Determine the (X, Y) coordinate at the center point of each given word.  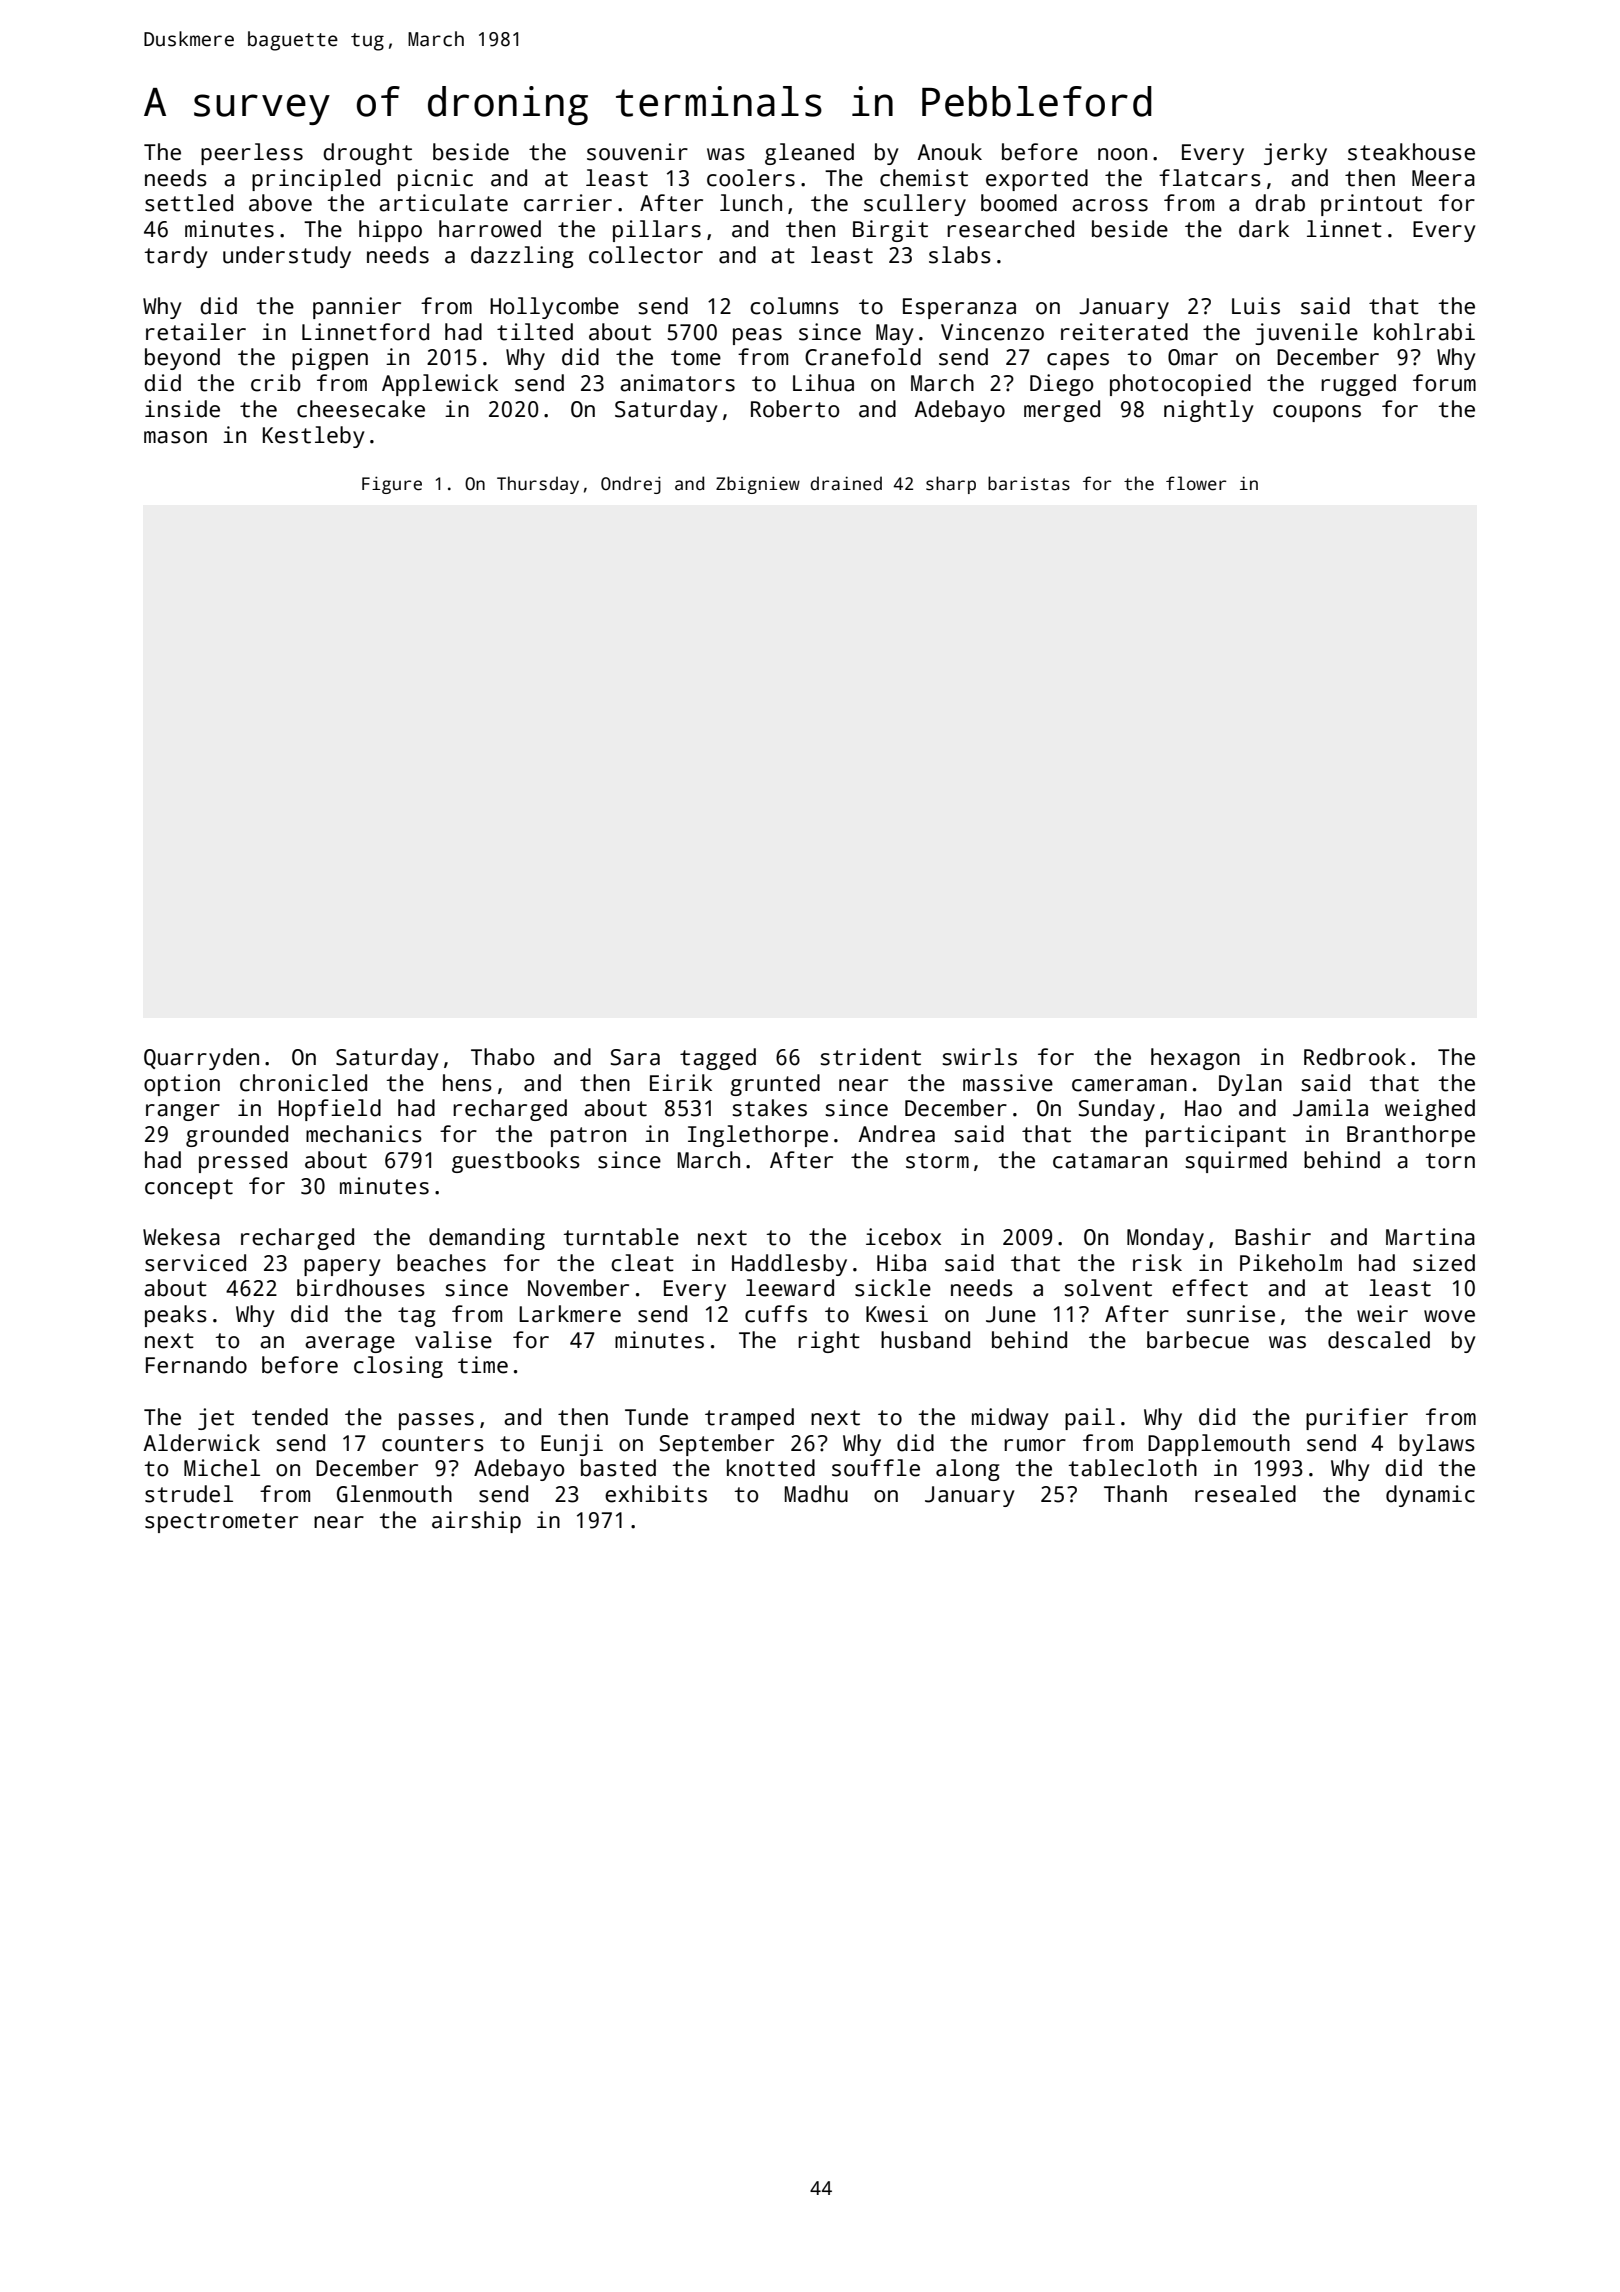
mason (175, 437)
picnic (435, 180)
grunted (775, 1085)
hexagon (1195, 1059)
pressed (243, 1162)
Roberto (795, 409)
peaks (176, 1316)
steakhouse (1411, 152)
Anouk (949, 152)
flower (1196, 483)
